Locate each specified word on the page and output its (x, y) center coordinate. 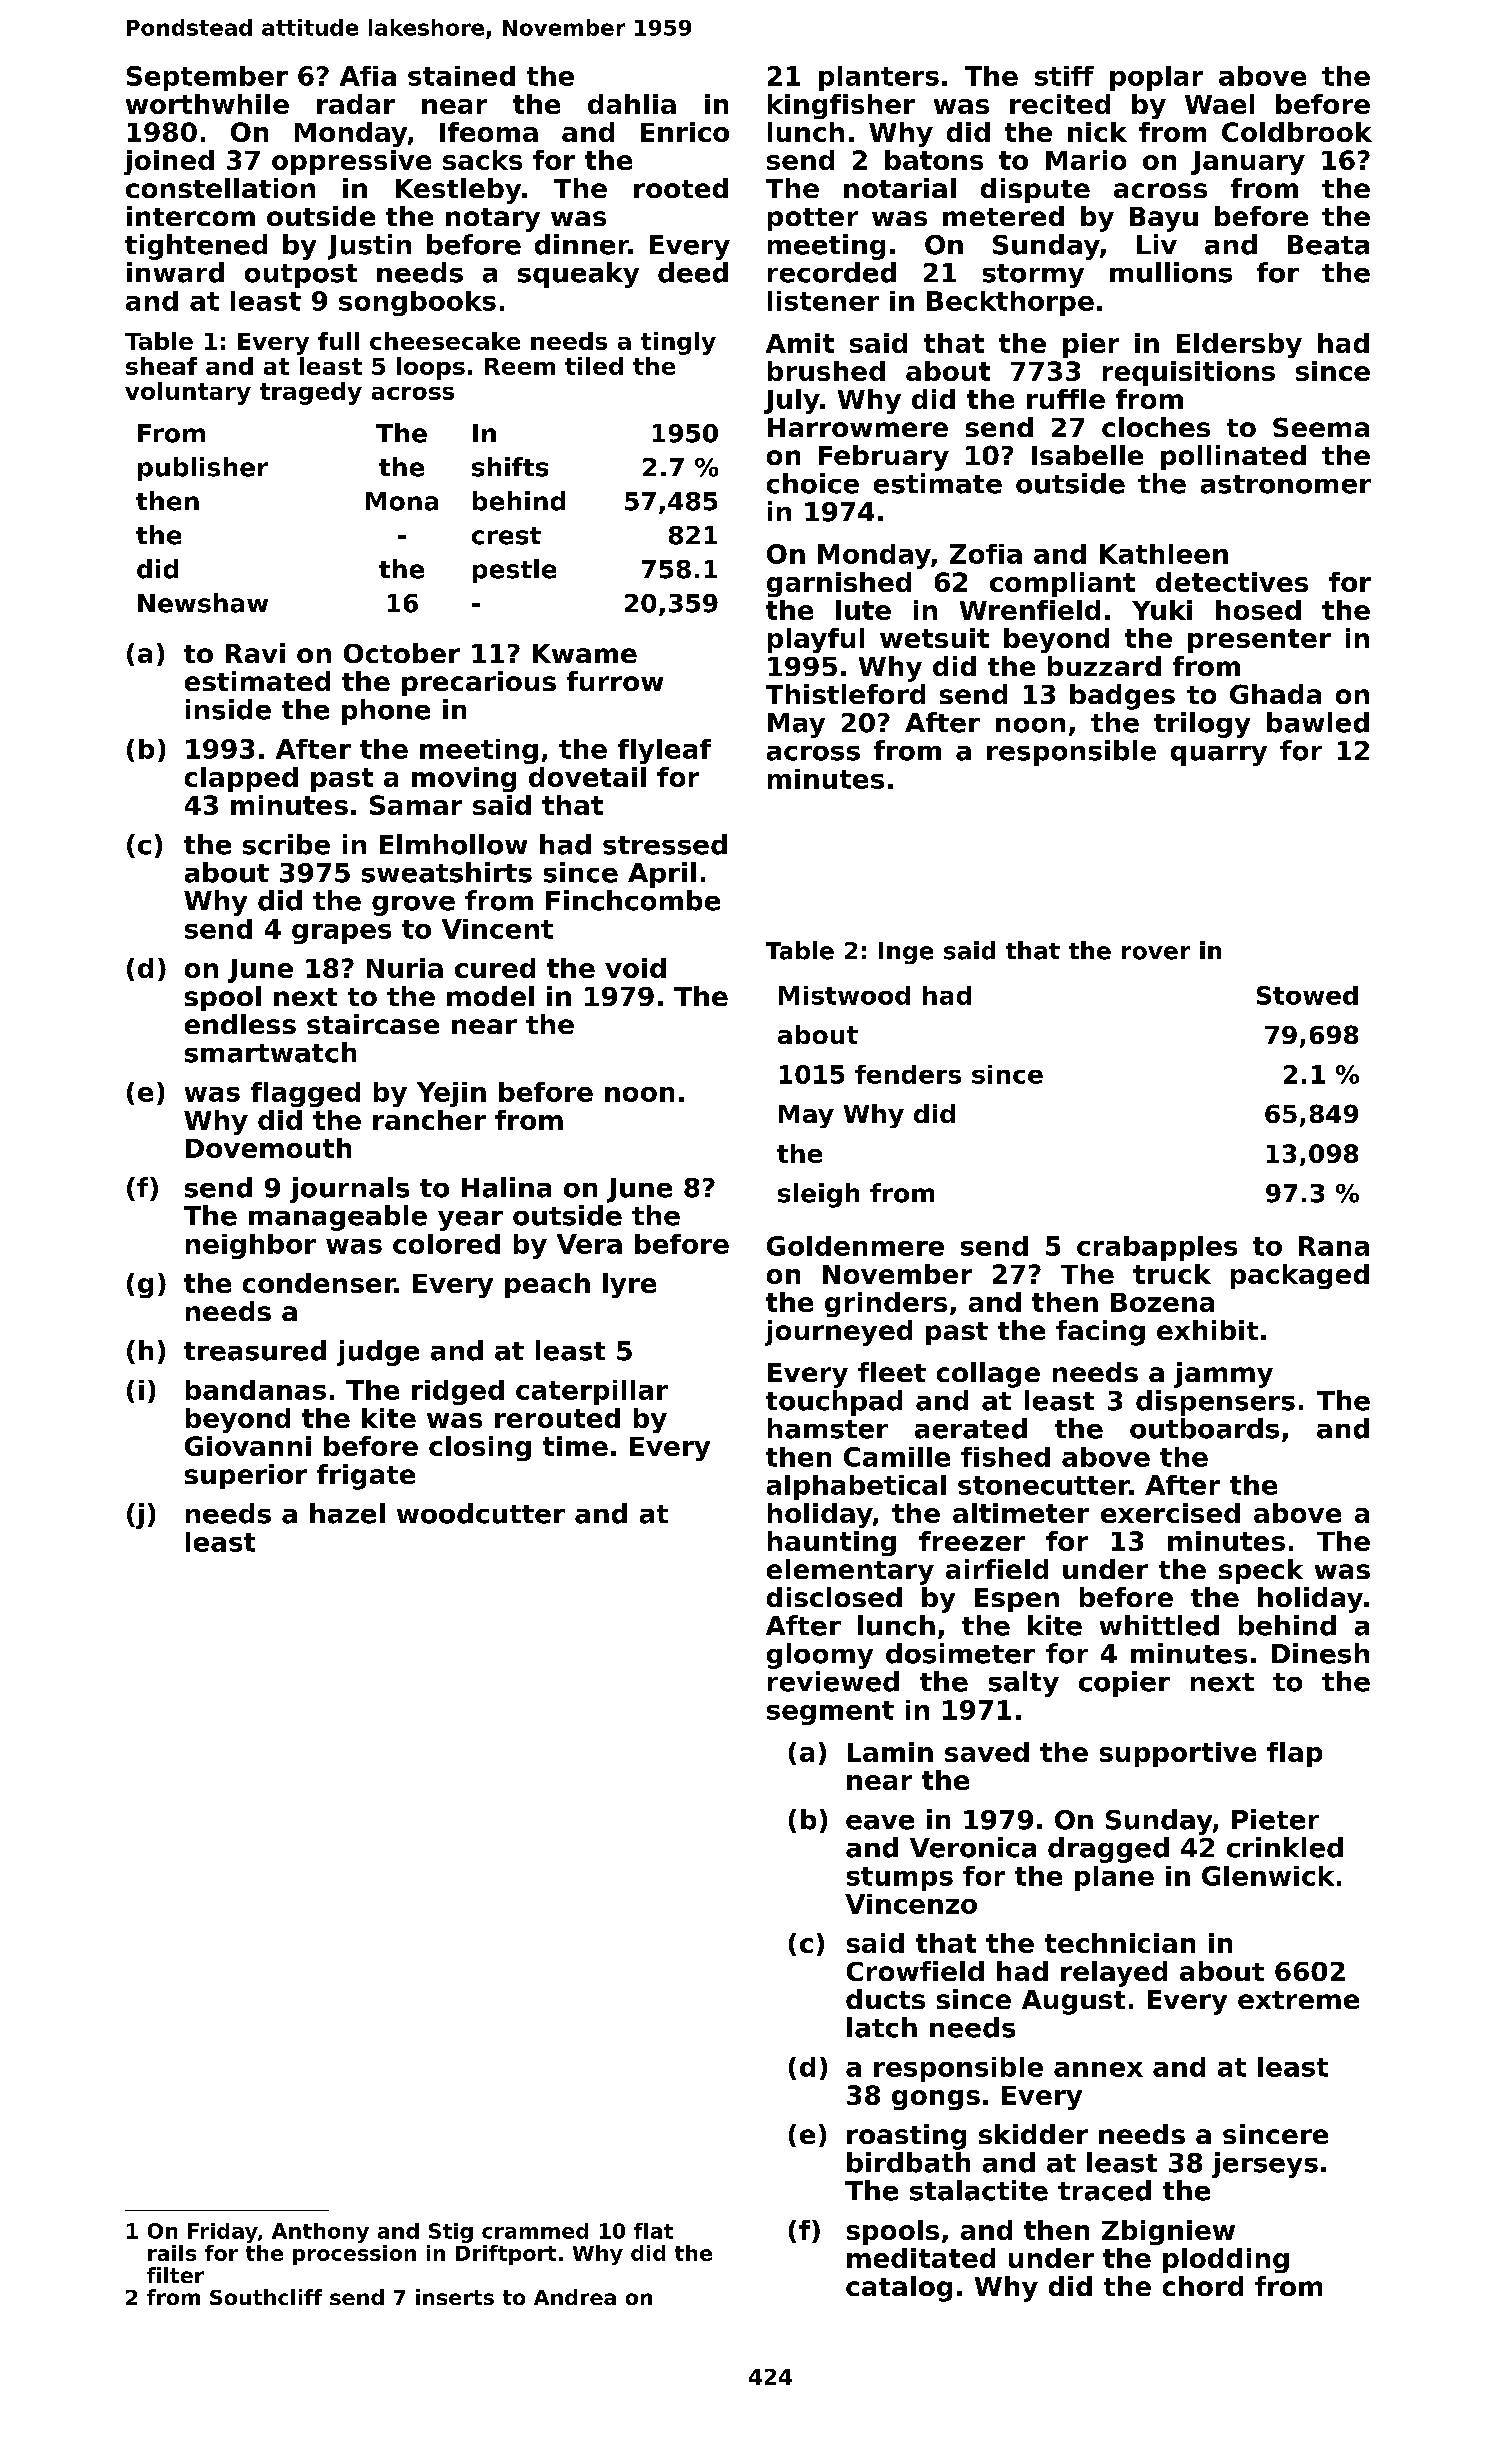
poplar (1156, 78)
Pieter (1275, 1819)
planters (879, 78)
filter (175, 2275)
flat (653, 2231)
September (207, 78)
